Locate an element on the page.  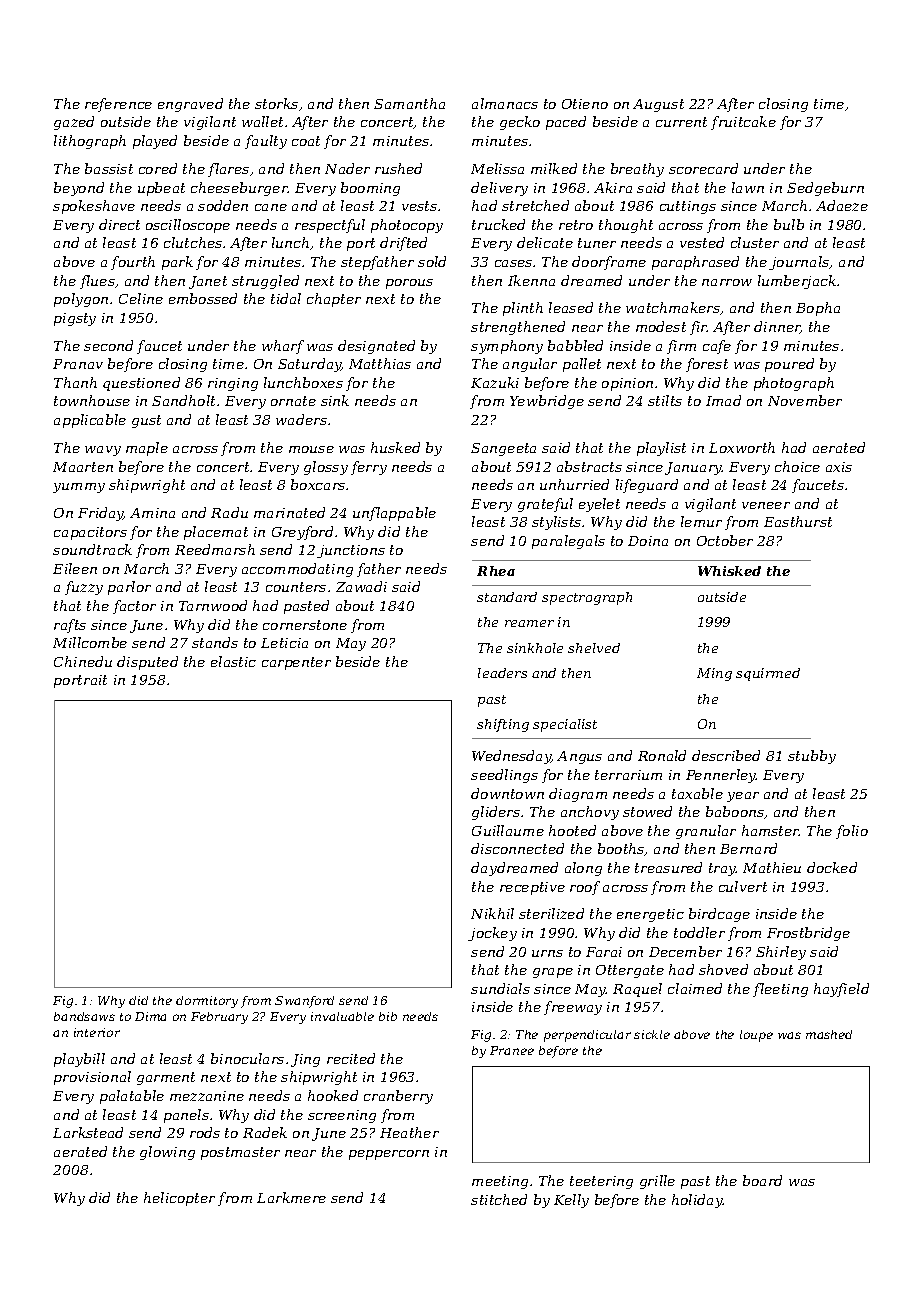
Wednesday is located at coordinates (511, 757).
